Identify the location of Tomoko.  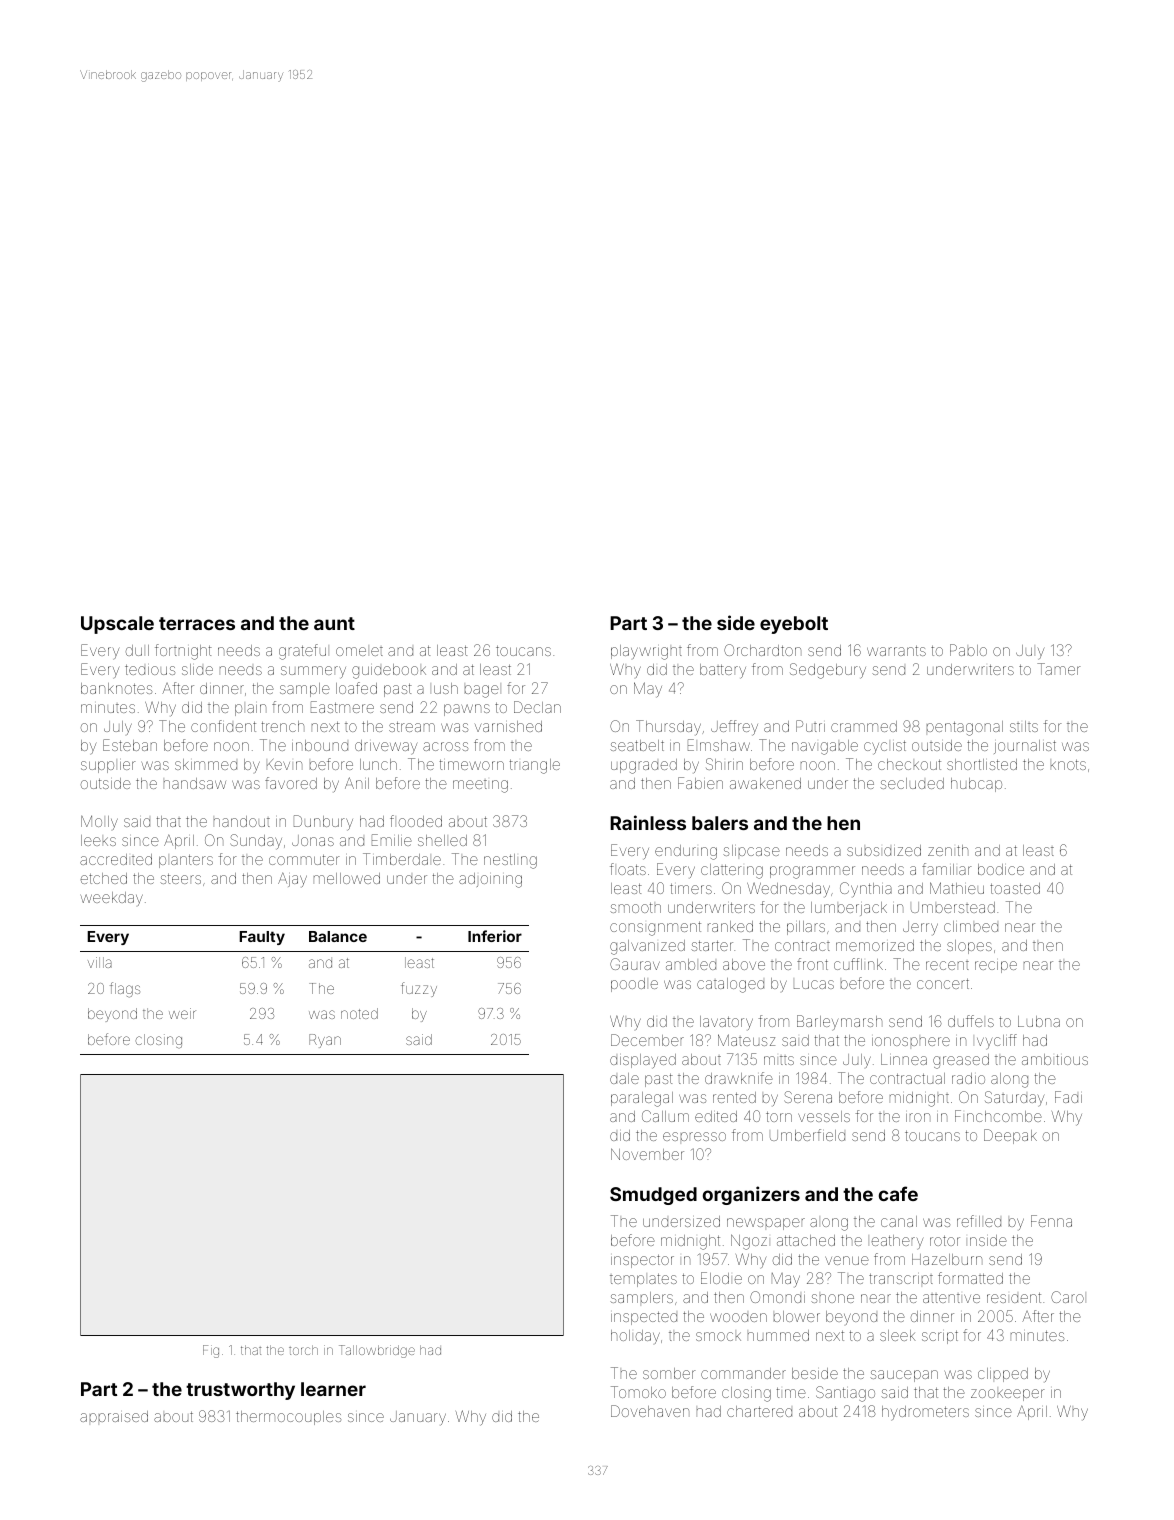
(638, 1392).
